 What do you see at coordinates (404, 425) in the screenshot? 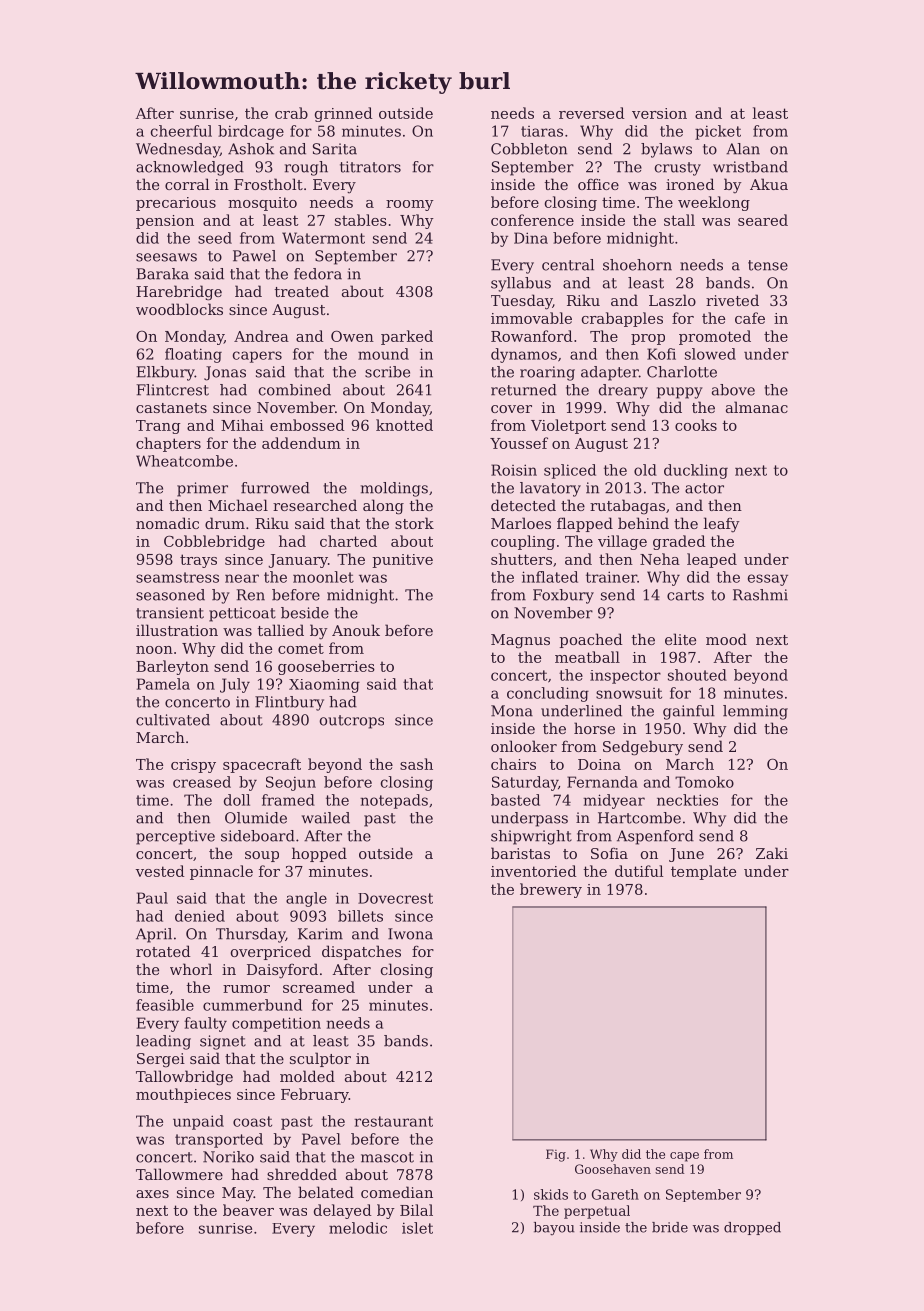
I see `knotted` at bounding box center [404, 425].
